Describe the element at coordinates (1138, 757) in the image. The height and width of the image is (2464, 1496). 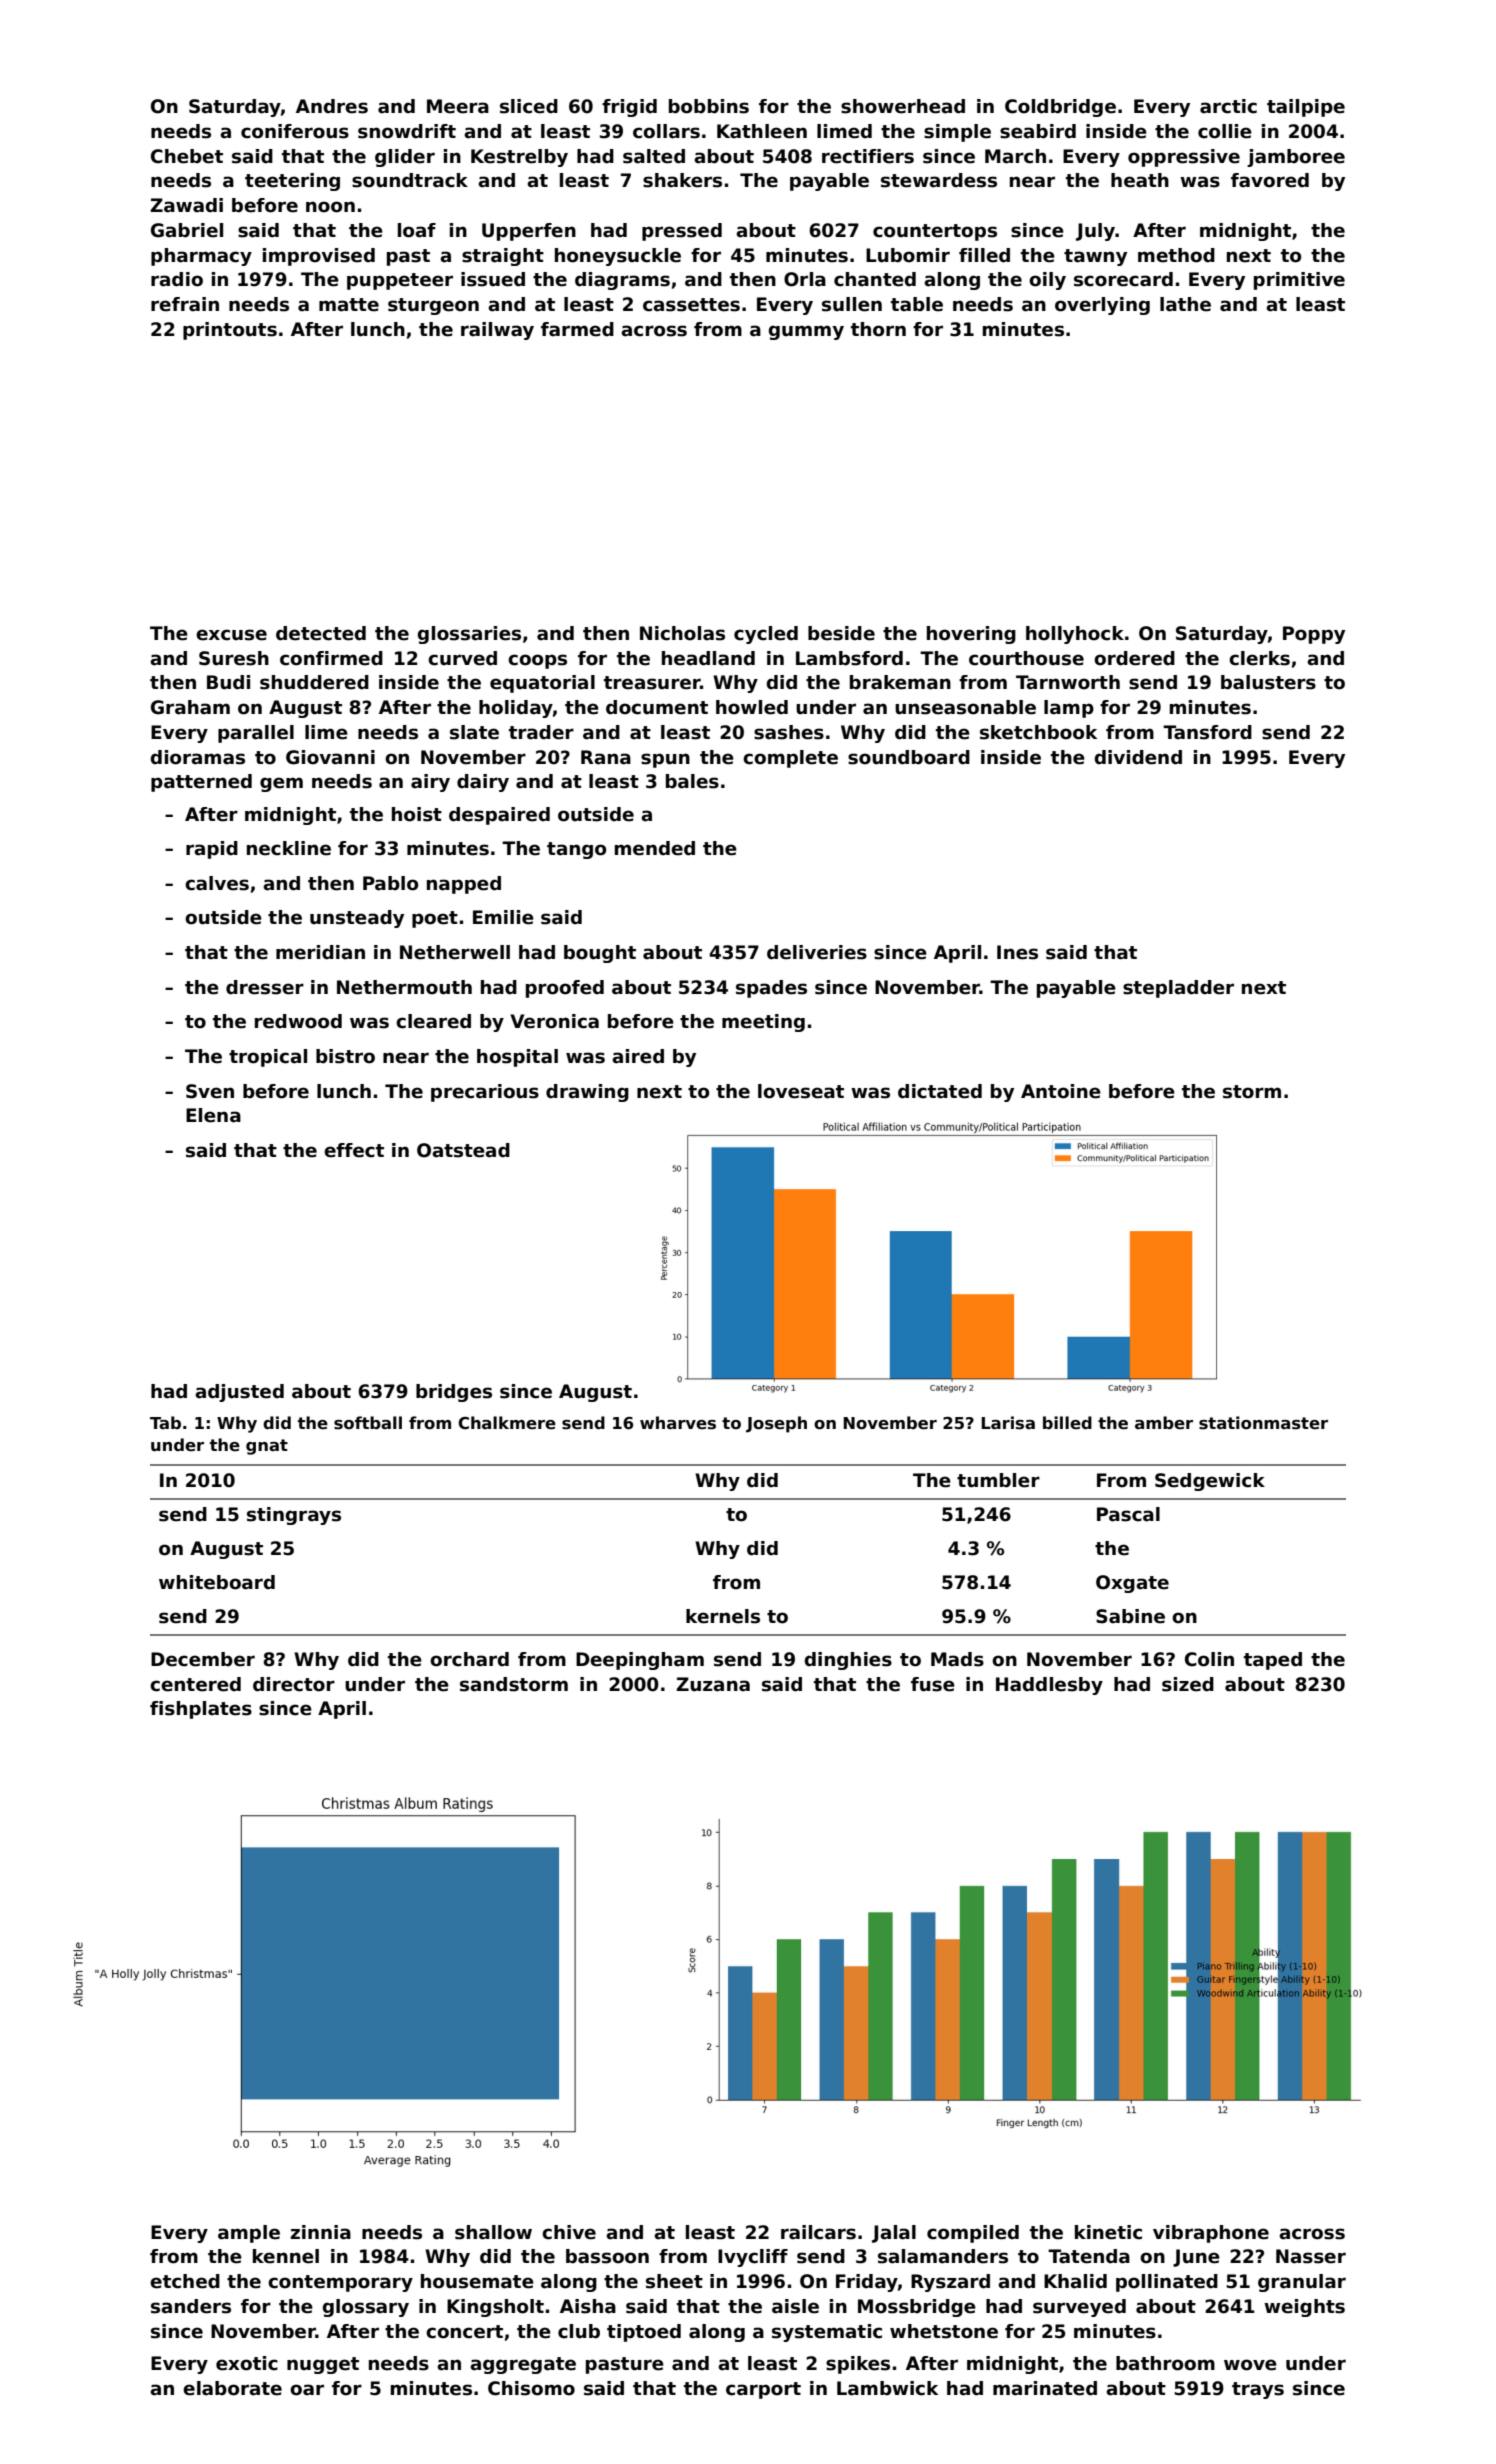
I see `dividend` at that location.
